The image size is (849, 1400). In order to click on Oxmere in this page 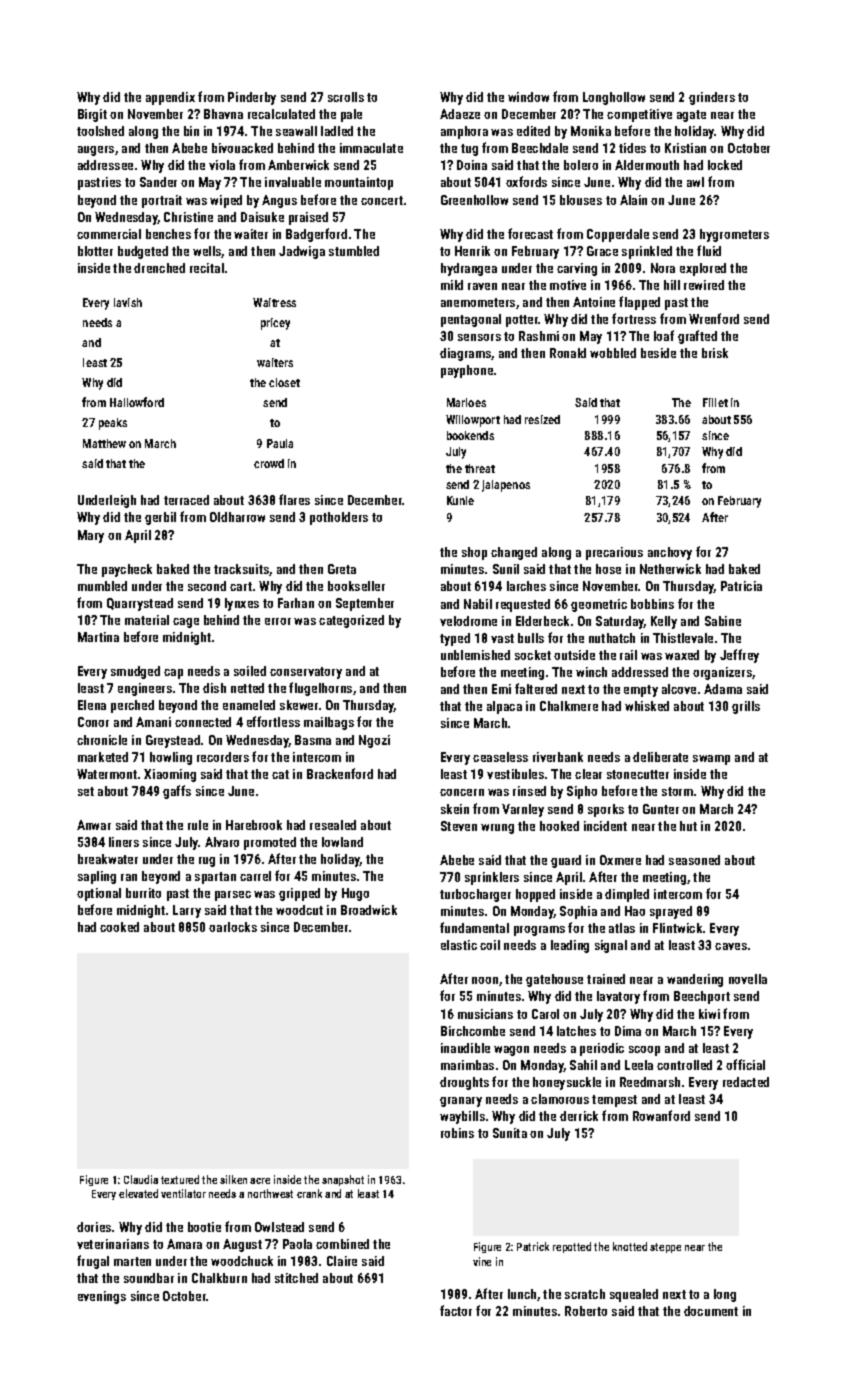, I will do `click(620, 860)`.
